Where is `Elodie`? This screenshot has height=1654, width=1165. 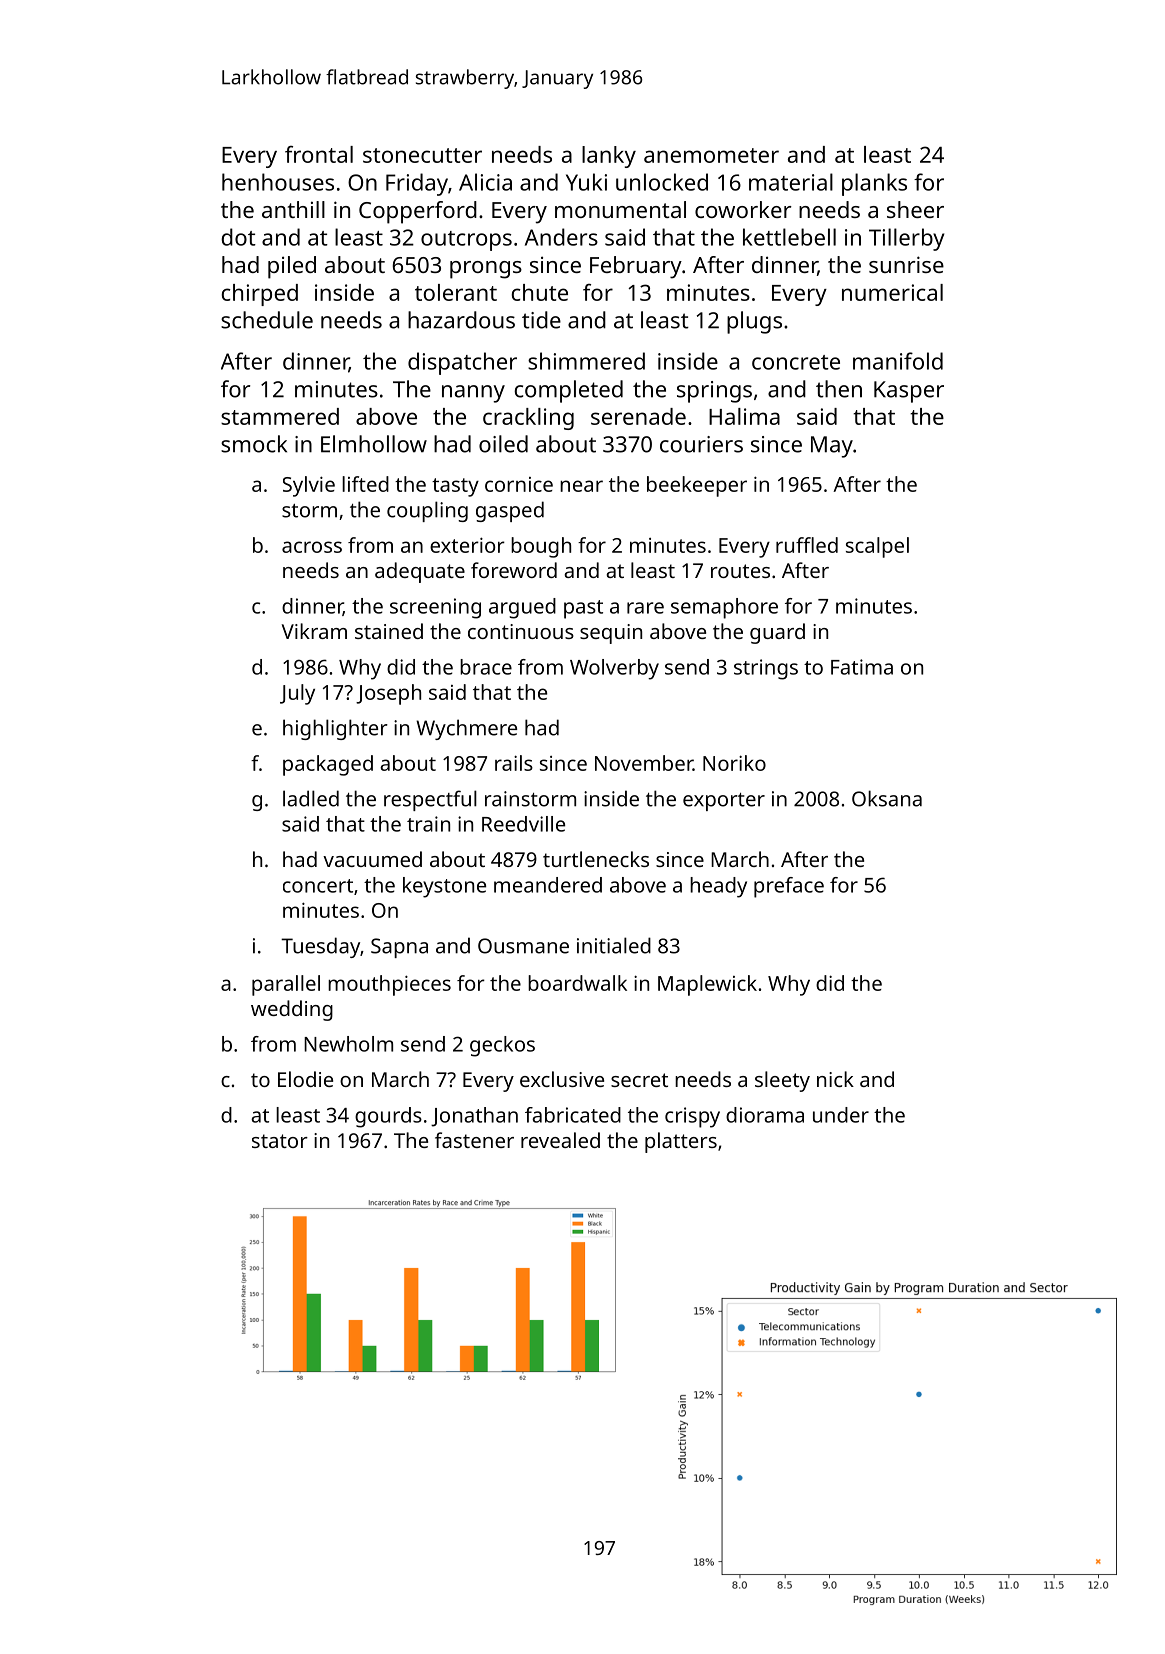 Elodie is located at coordinates (305, 1079).
